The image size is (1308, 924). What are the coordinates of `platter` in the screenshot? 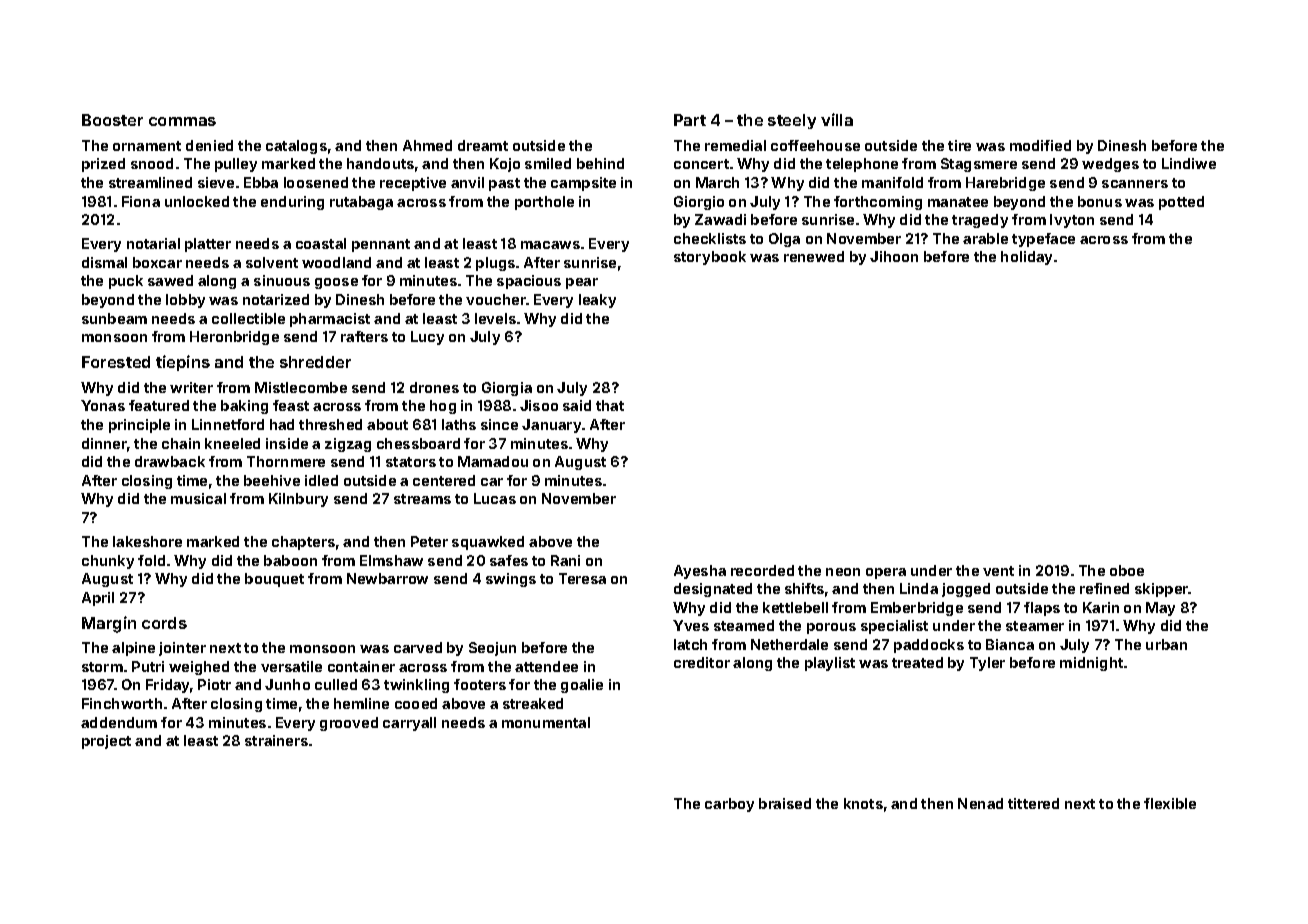 It's located at (208, 245).
